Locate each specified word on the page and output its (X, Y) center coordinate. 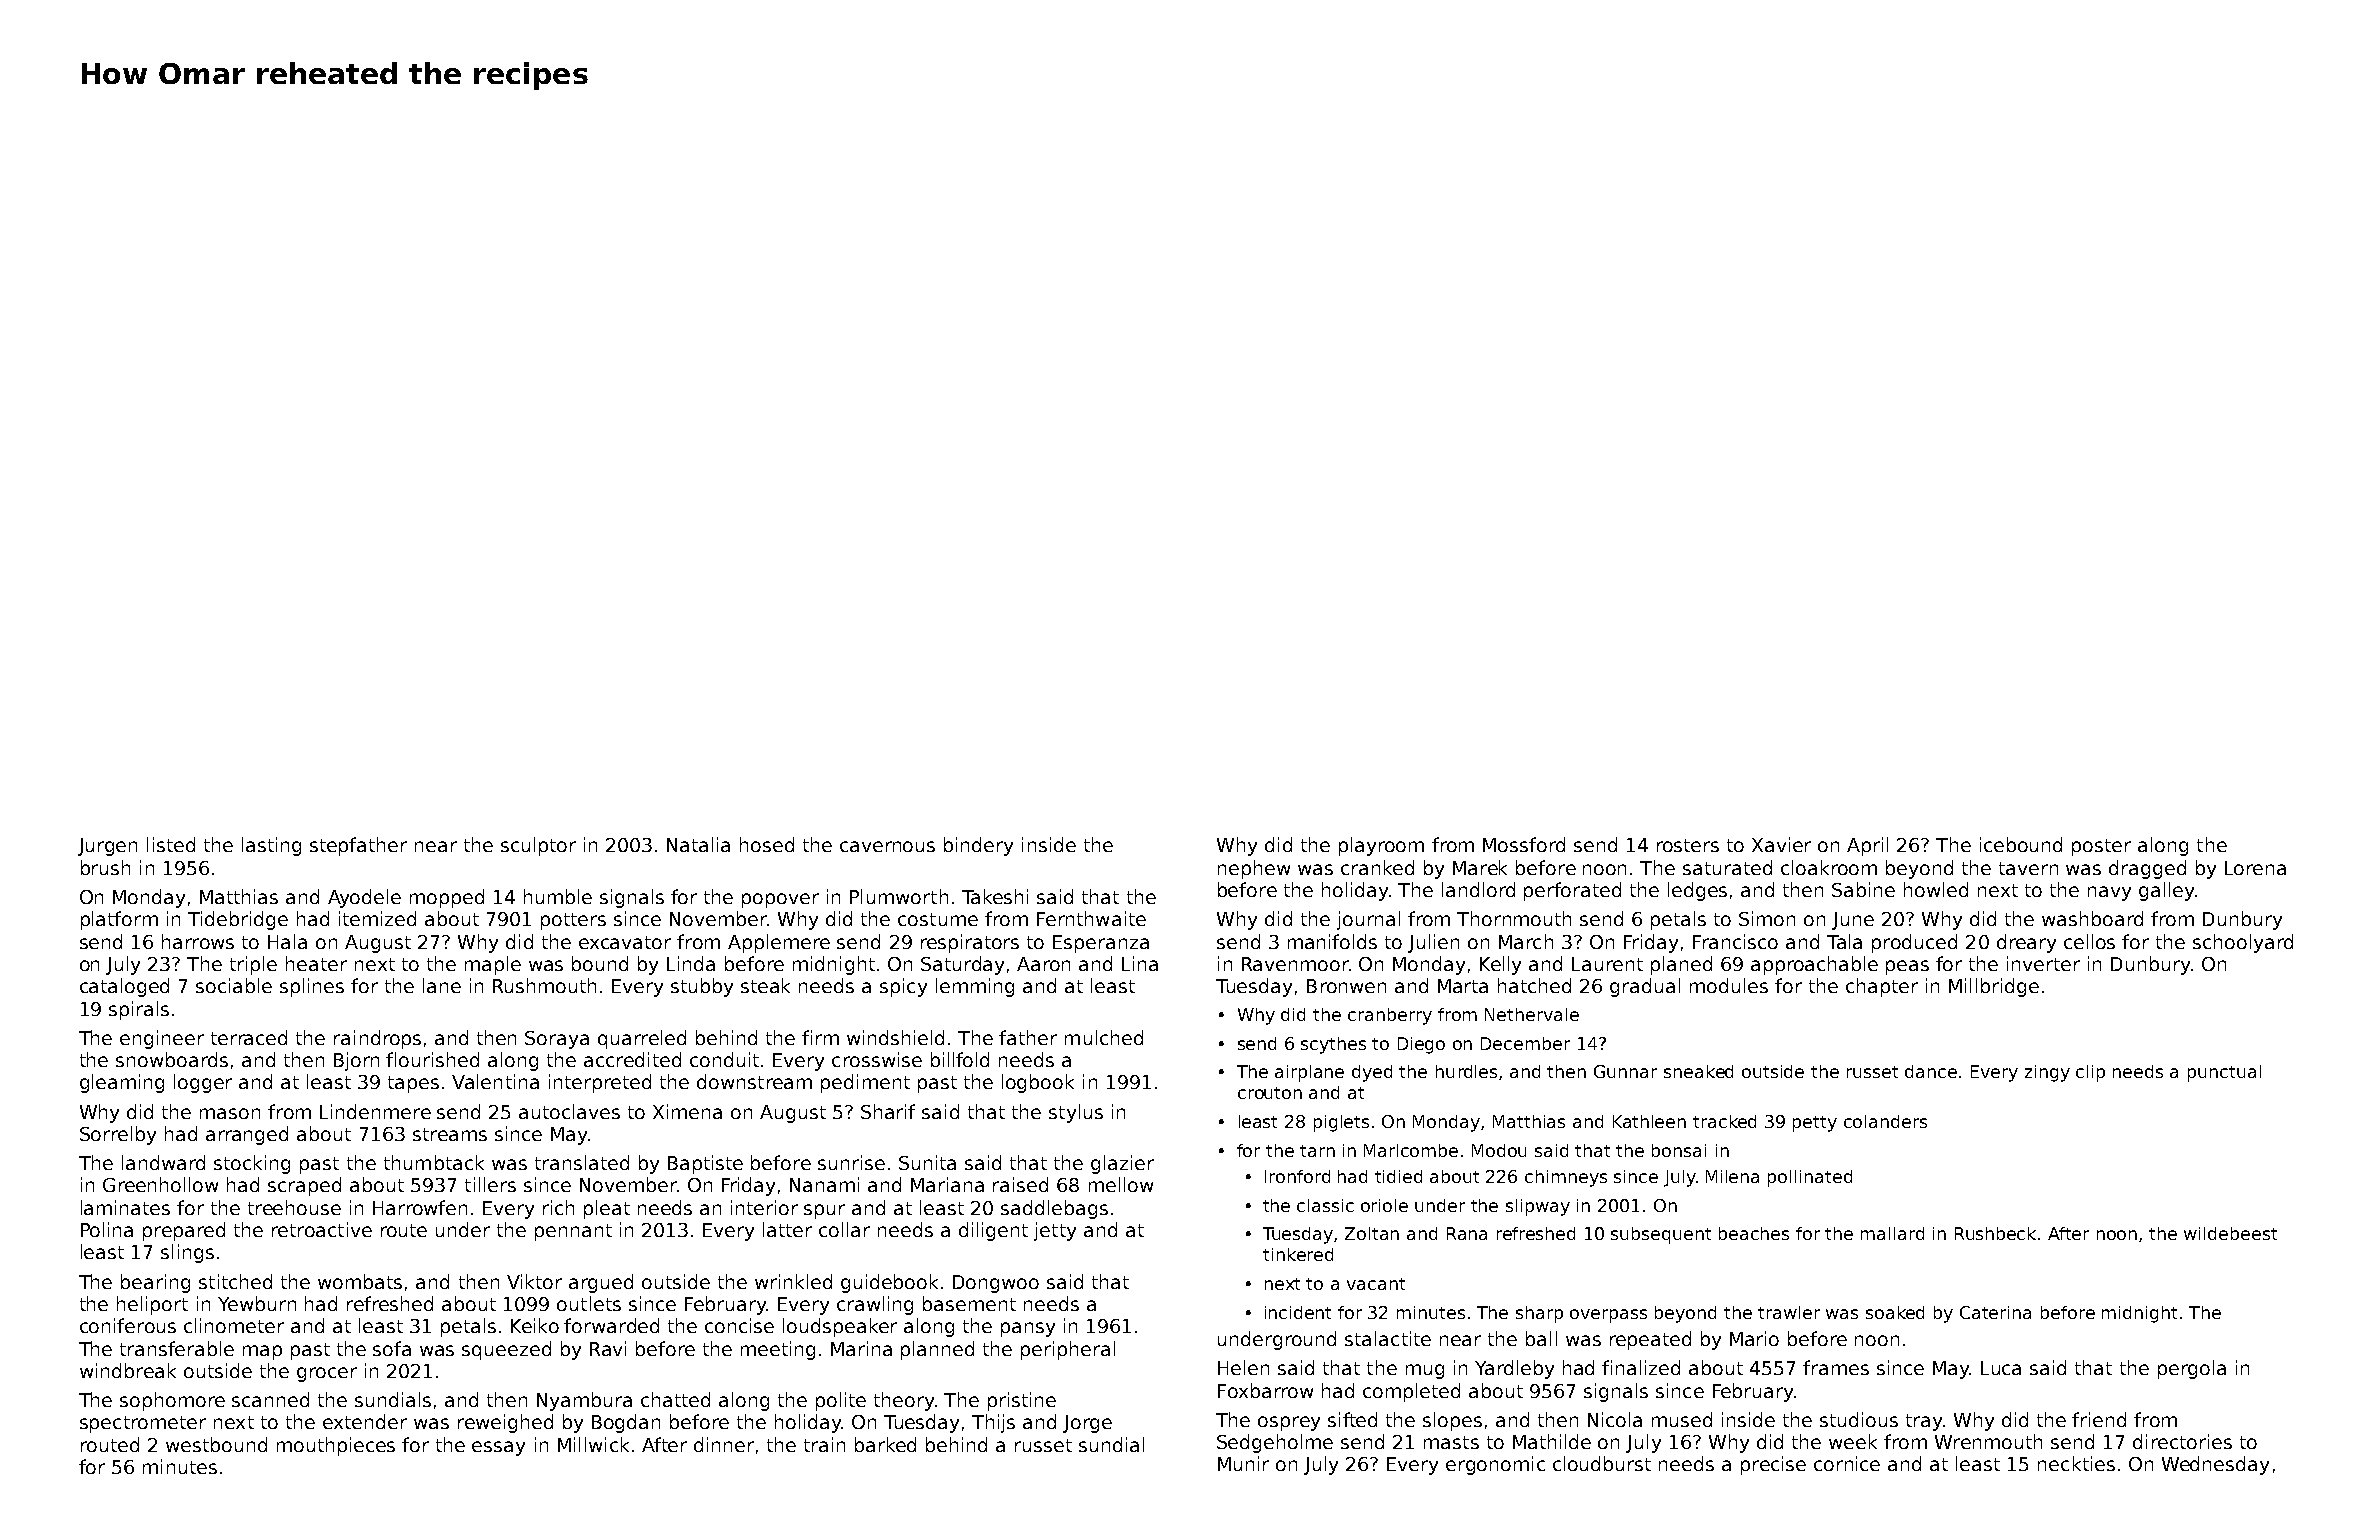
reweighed (505, 1423)
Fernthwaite (1091, 918)
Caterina (1995, 1312)
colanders (1885, 1121)
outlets (589, 1303)
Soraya (557, 1040)
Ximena (687, 1111)
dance (1931, 1071)
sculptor (538, 846)
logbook (1038, 1083)
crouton (1270, 1093)
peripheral (1068, 1350)
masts (1451, 1442)
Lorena (2255, 868)
